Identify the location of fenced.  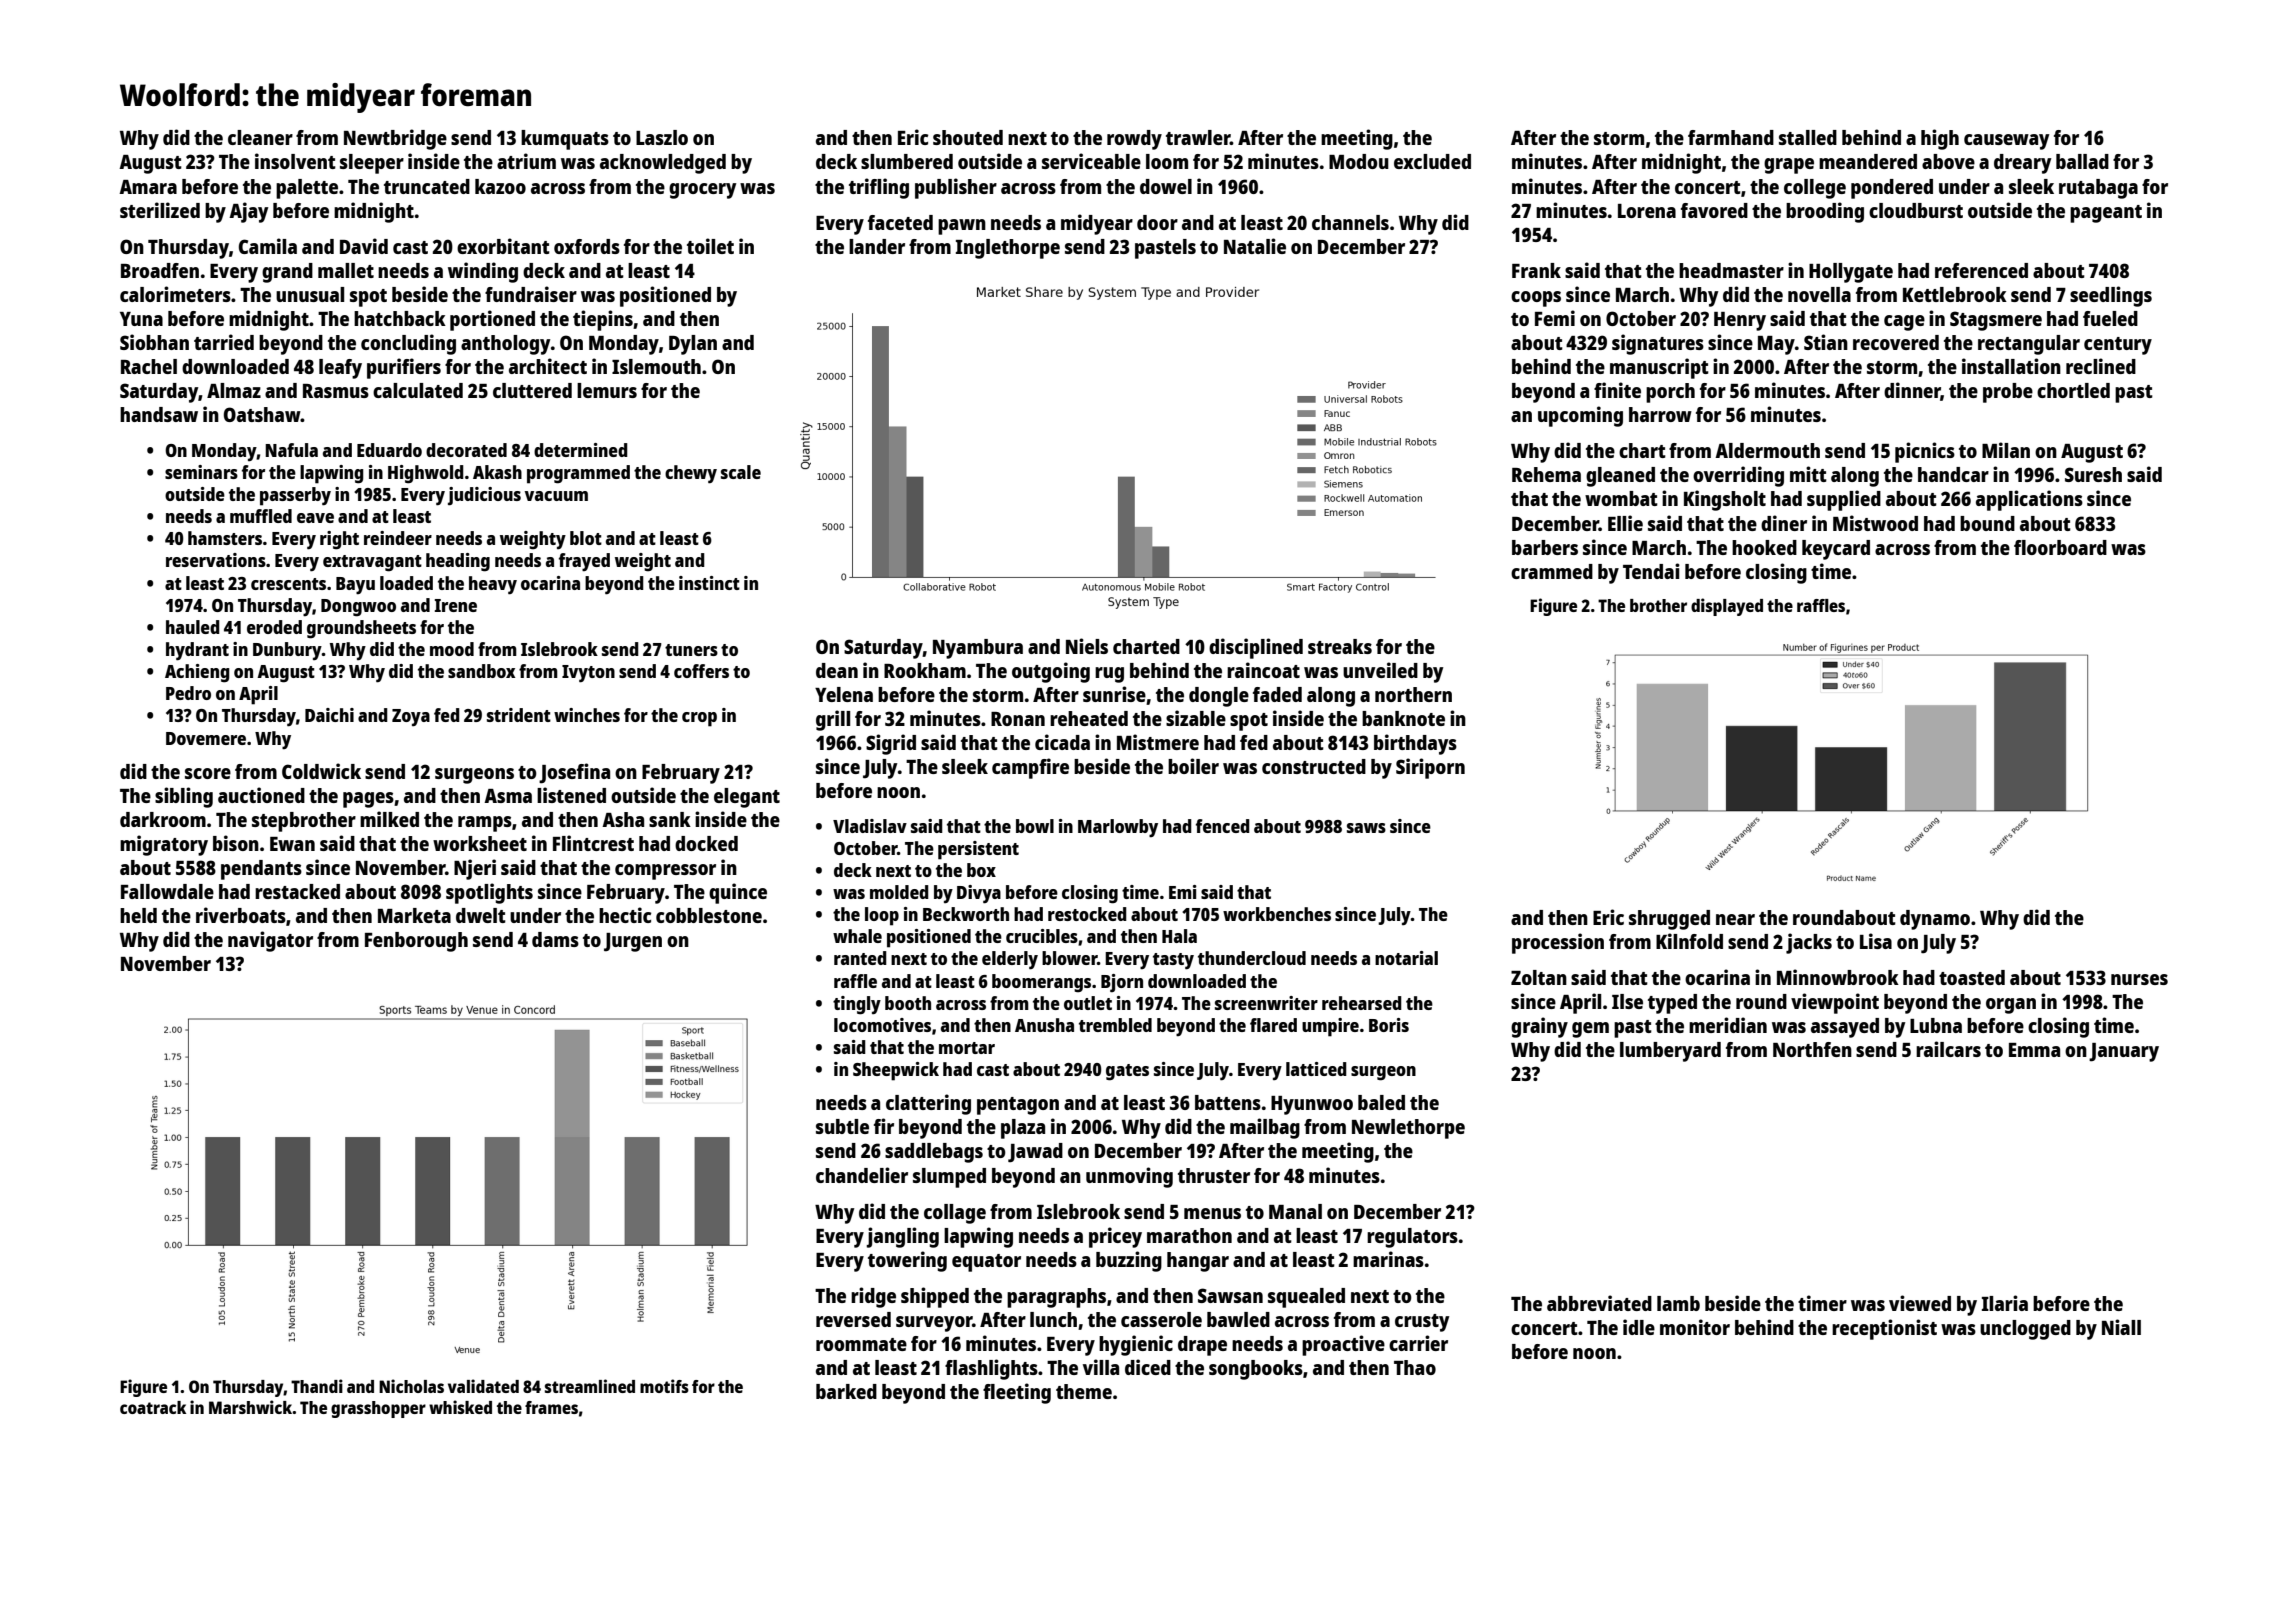
(1223, 826).
